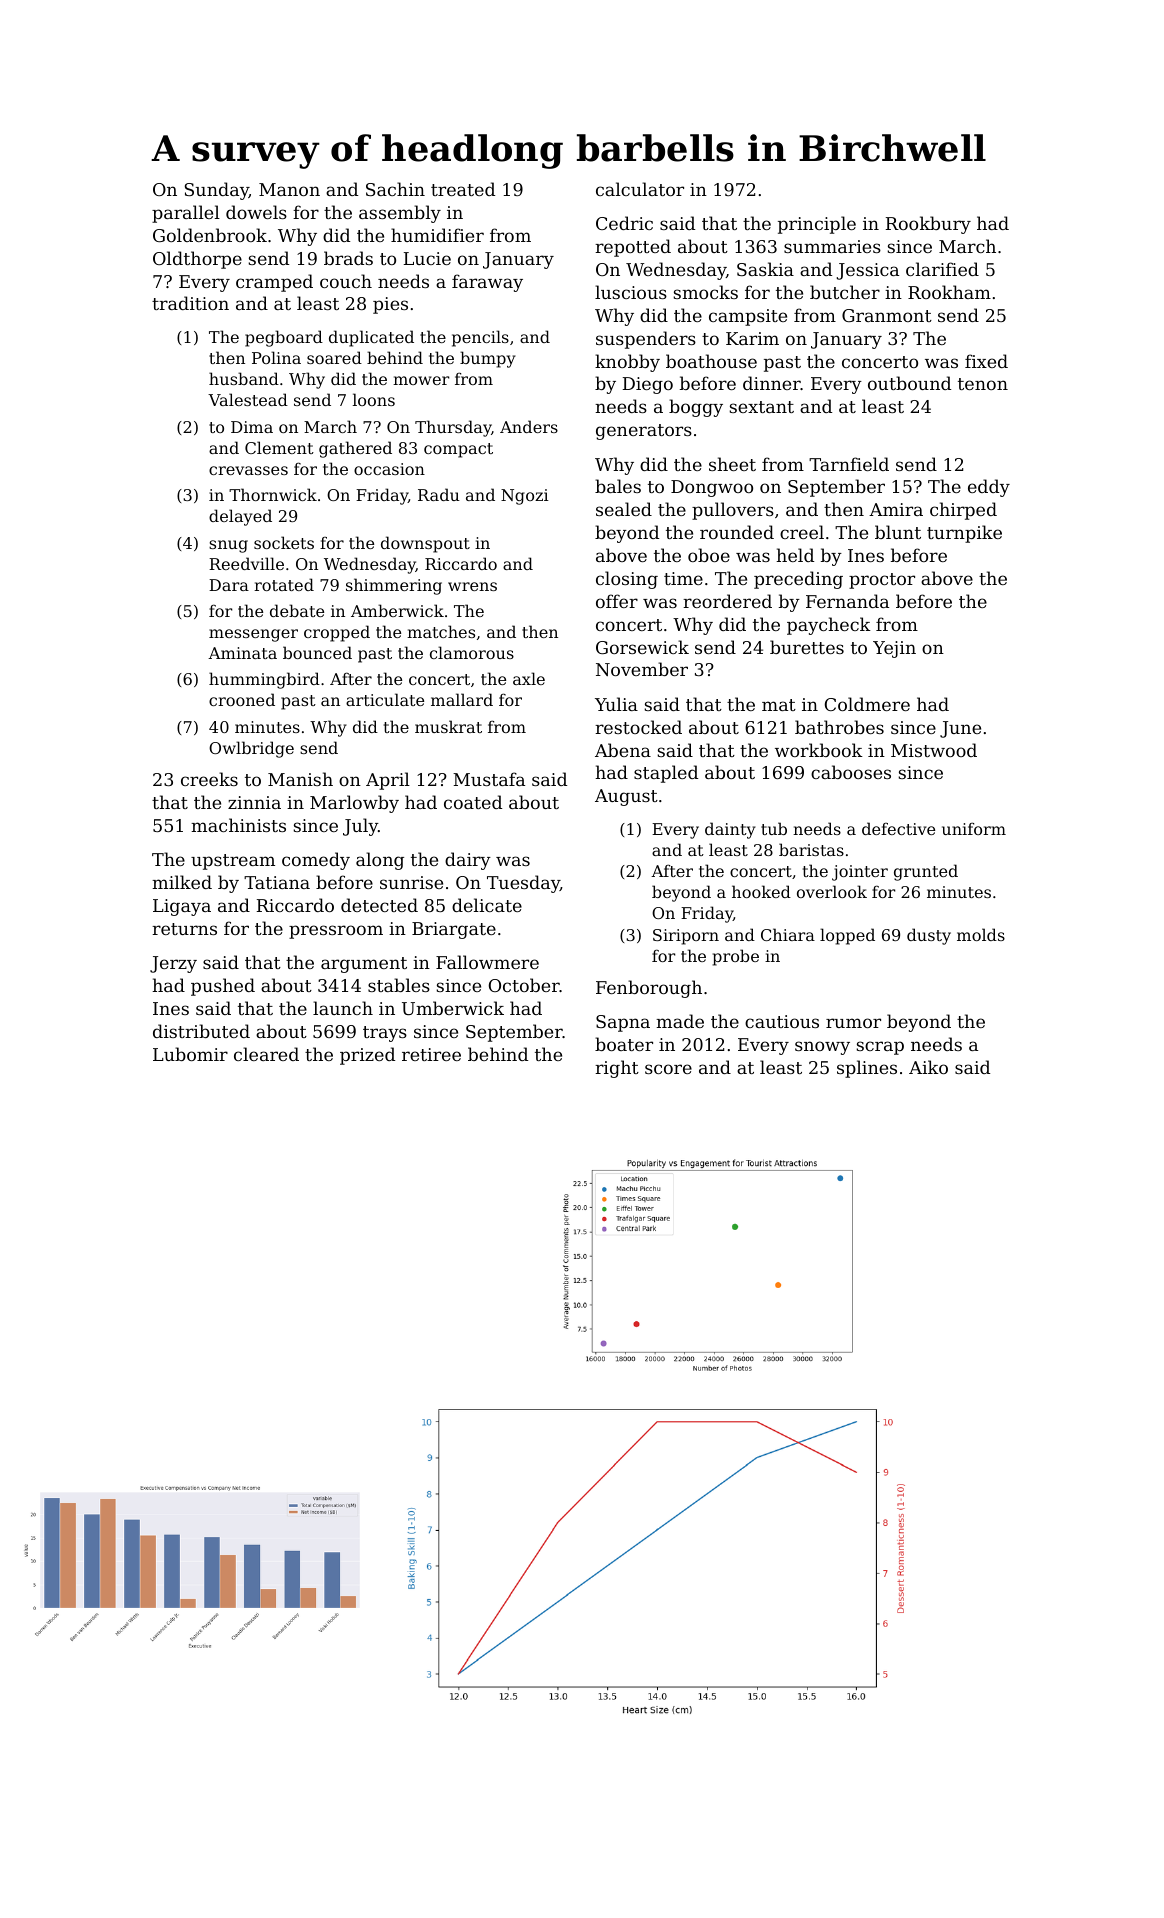  Describe the element at coordinates (251, 749) in the screenshot. I see `Owlbridge` at that location.
